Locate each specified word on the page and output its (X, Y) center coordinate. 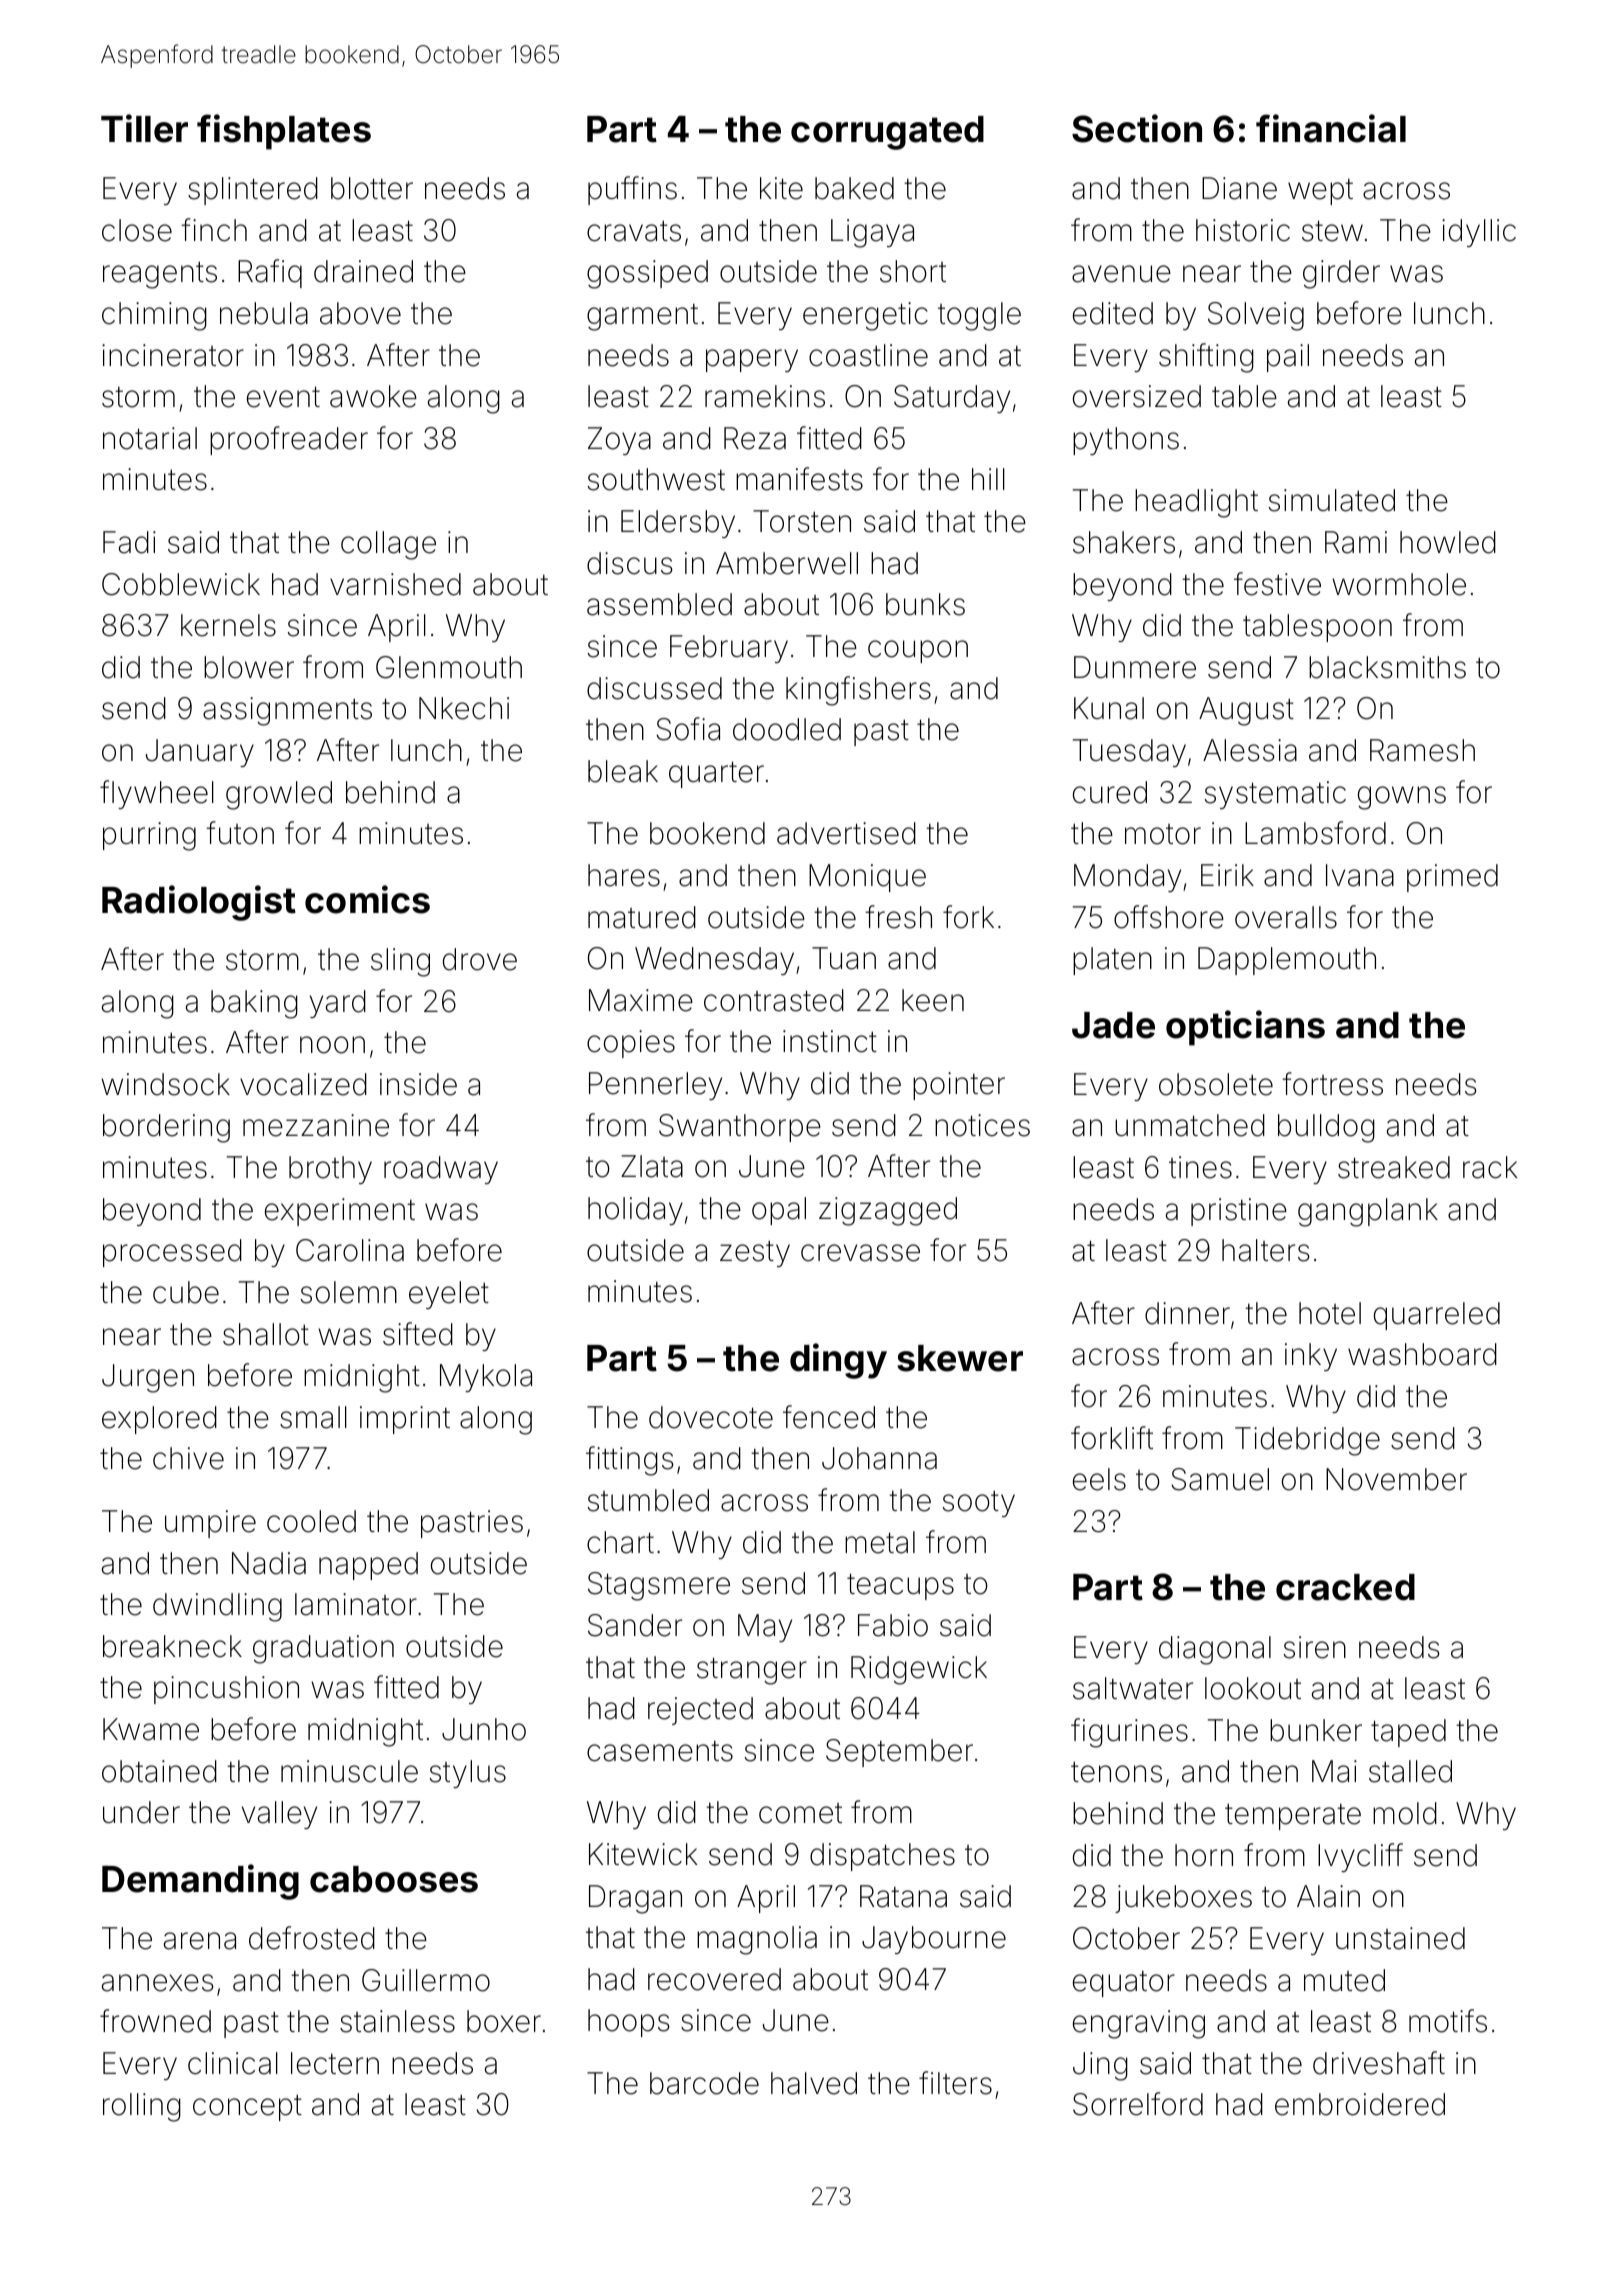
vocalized (303, 1084)
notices (982, 1125)
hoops (629, 2023)
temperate (1293, 1817)
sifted (418, 1334)
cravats (634, 231)
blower (249, 667)
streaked (1394, 1167)
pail (1288, 358)
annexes (158, 1983)
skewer (960, 1358)
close (137, 230)
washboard (1422, 1354)
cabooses (394, 1879)
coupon (918, 651)
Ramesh (1422, 750)
